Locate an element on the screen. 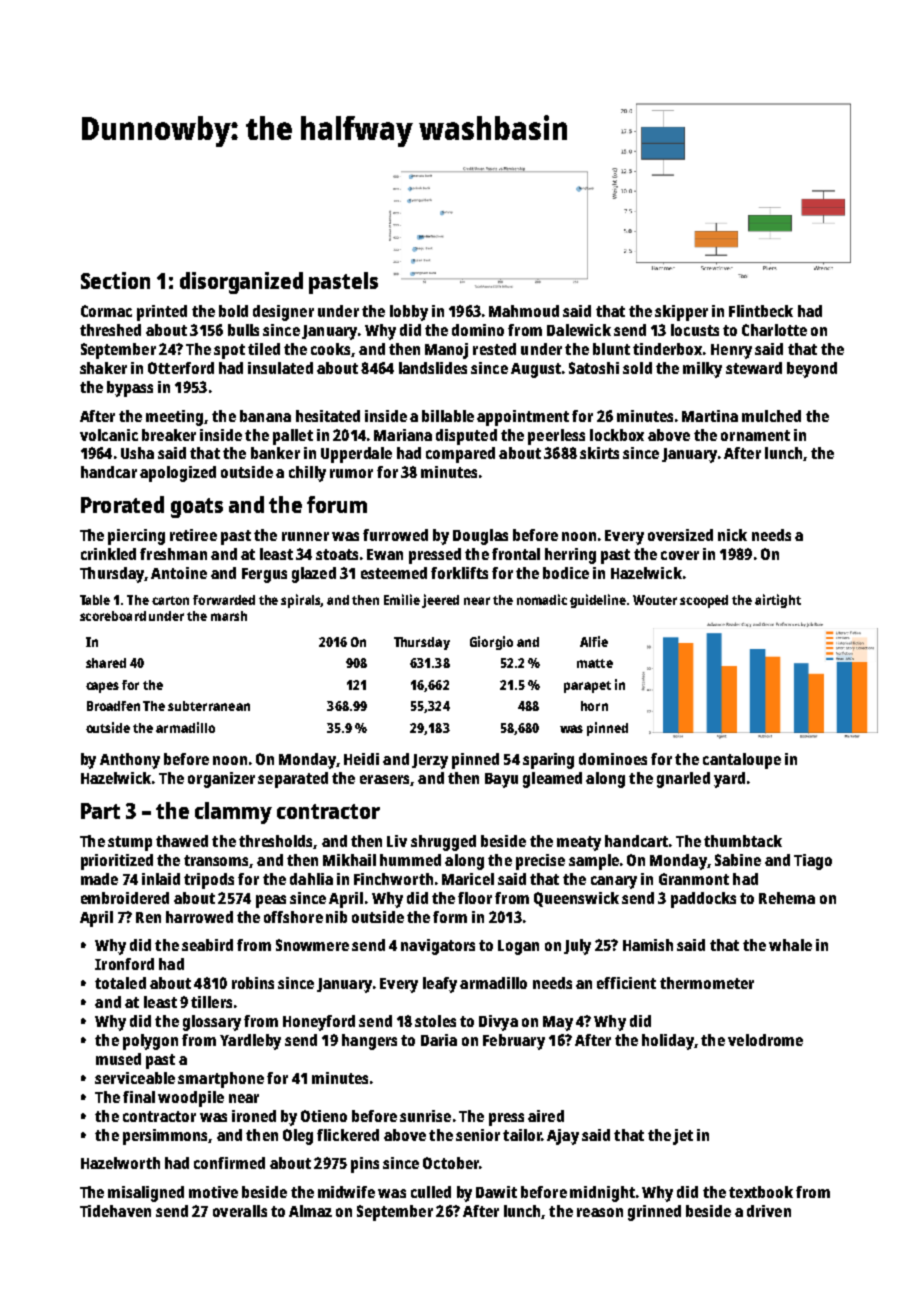 The width and height of the screenshot is (924, 1308). disorganized is located at coordinates (241, 283).
